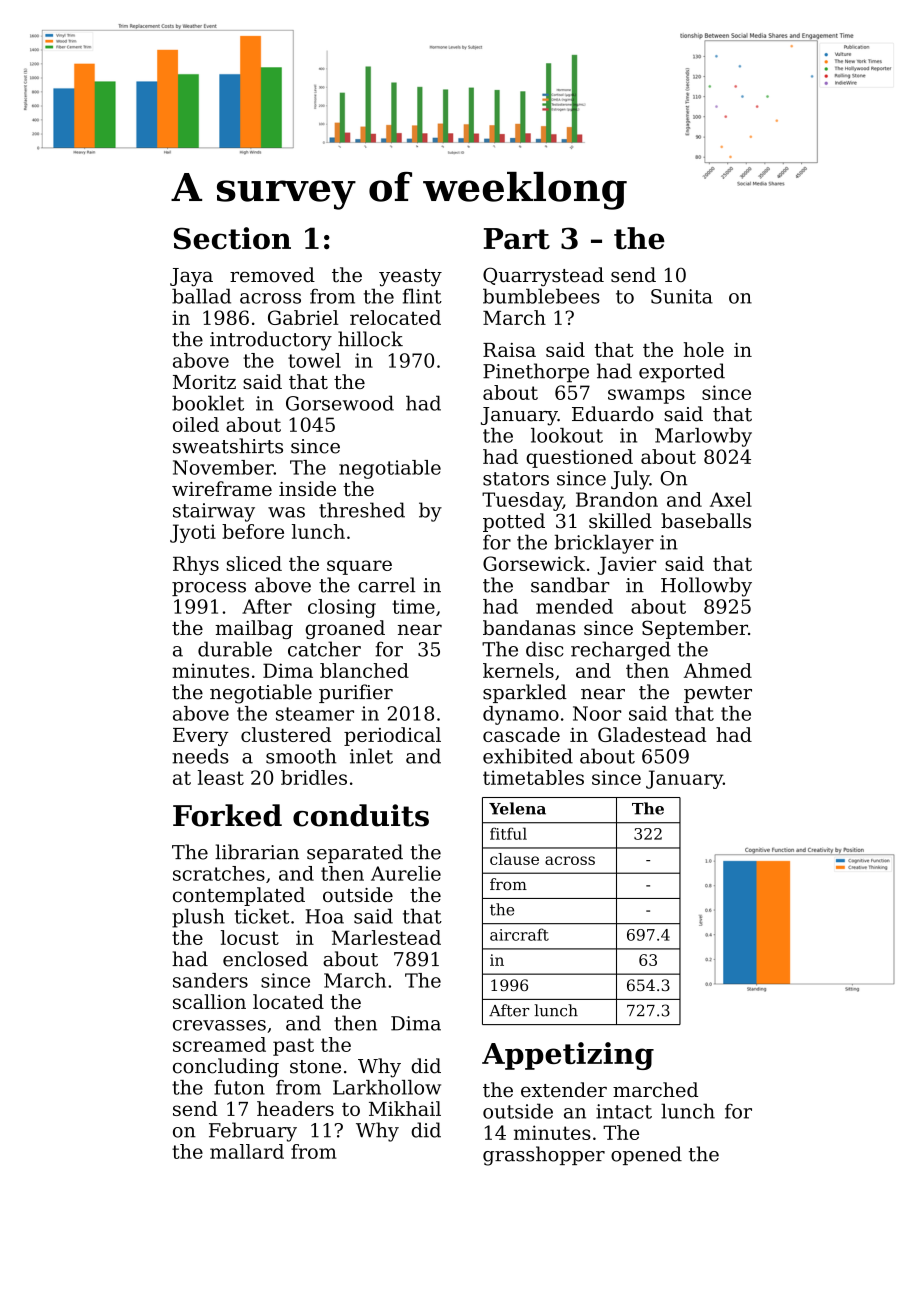  I want to click on Larkhollow, so click(387, 1087).
